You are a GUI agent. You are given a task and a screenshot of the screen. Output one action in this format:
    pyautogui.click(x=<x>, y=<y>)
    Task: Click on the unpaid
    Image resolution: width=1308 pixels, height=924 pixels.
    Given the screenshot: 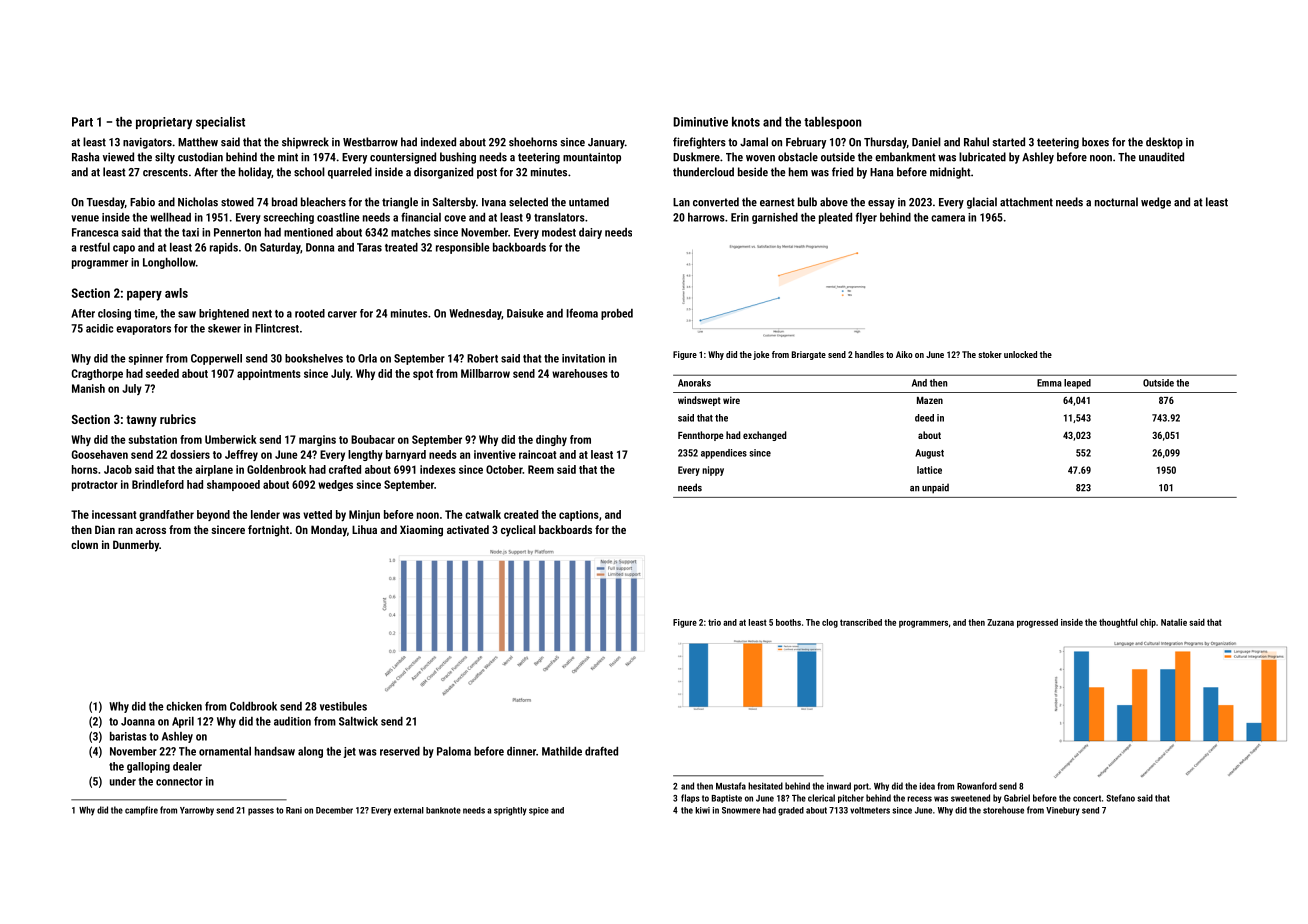 What is the action you would take?
    pyautogui.click(x=935, y=488)
